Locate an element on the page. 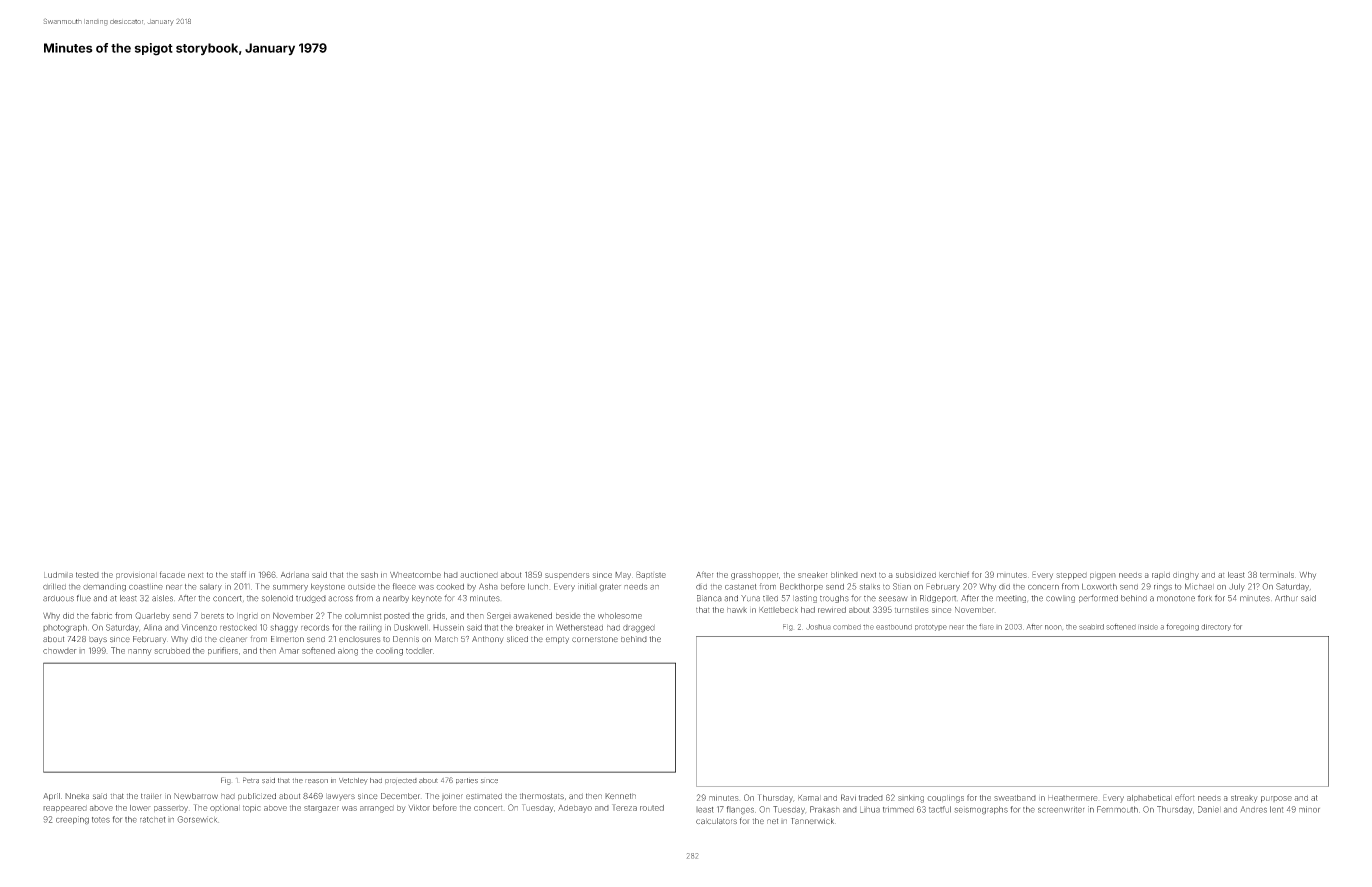  Vincenzo is located at coordinates (199, 627).
